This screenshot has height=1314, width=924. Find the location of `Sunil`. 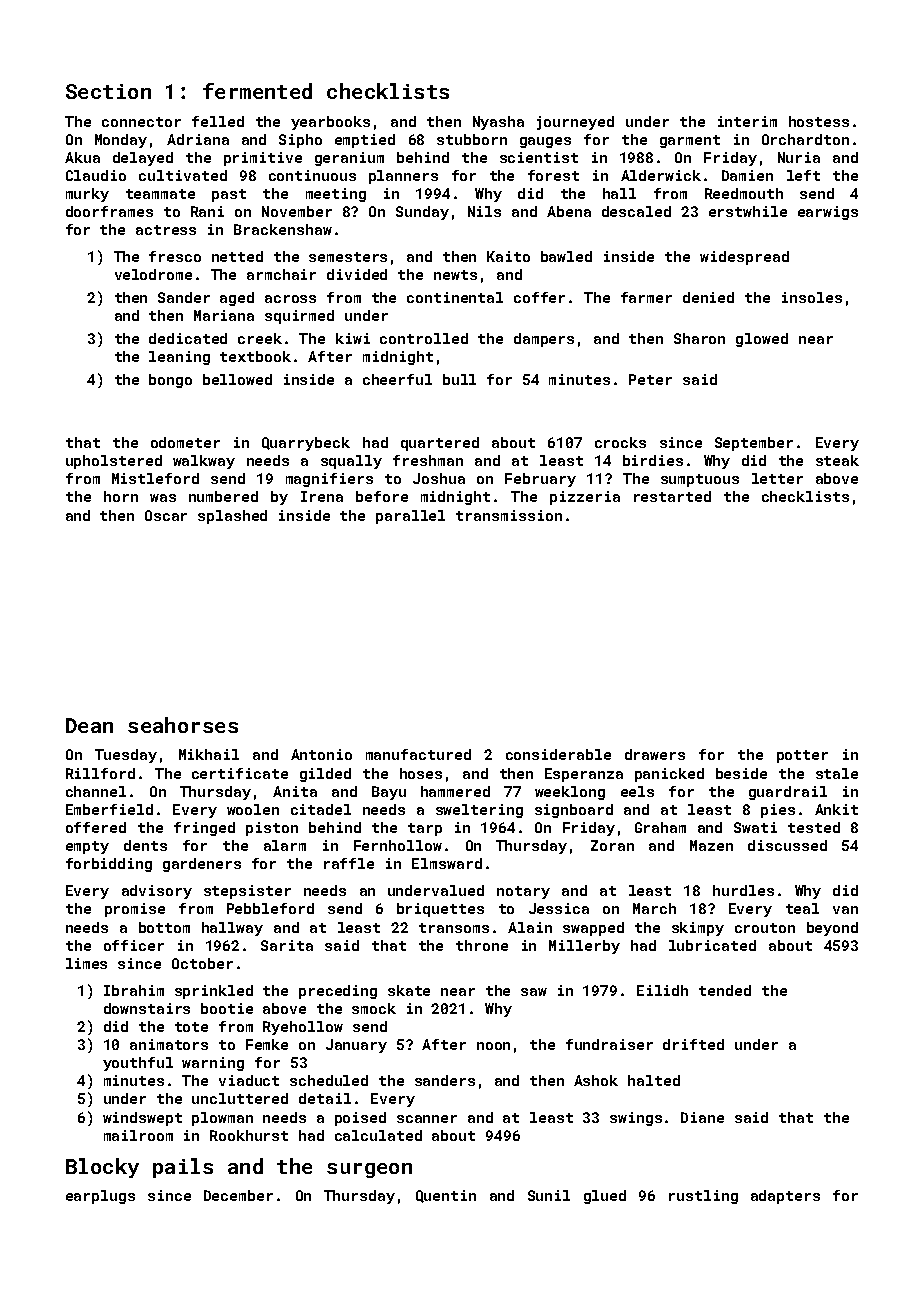

Sunil is located at coordinates (549, 1195).
